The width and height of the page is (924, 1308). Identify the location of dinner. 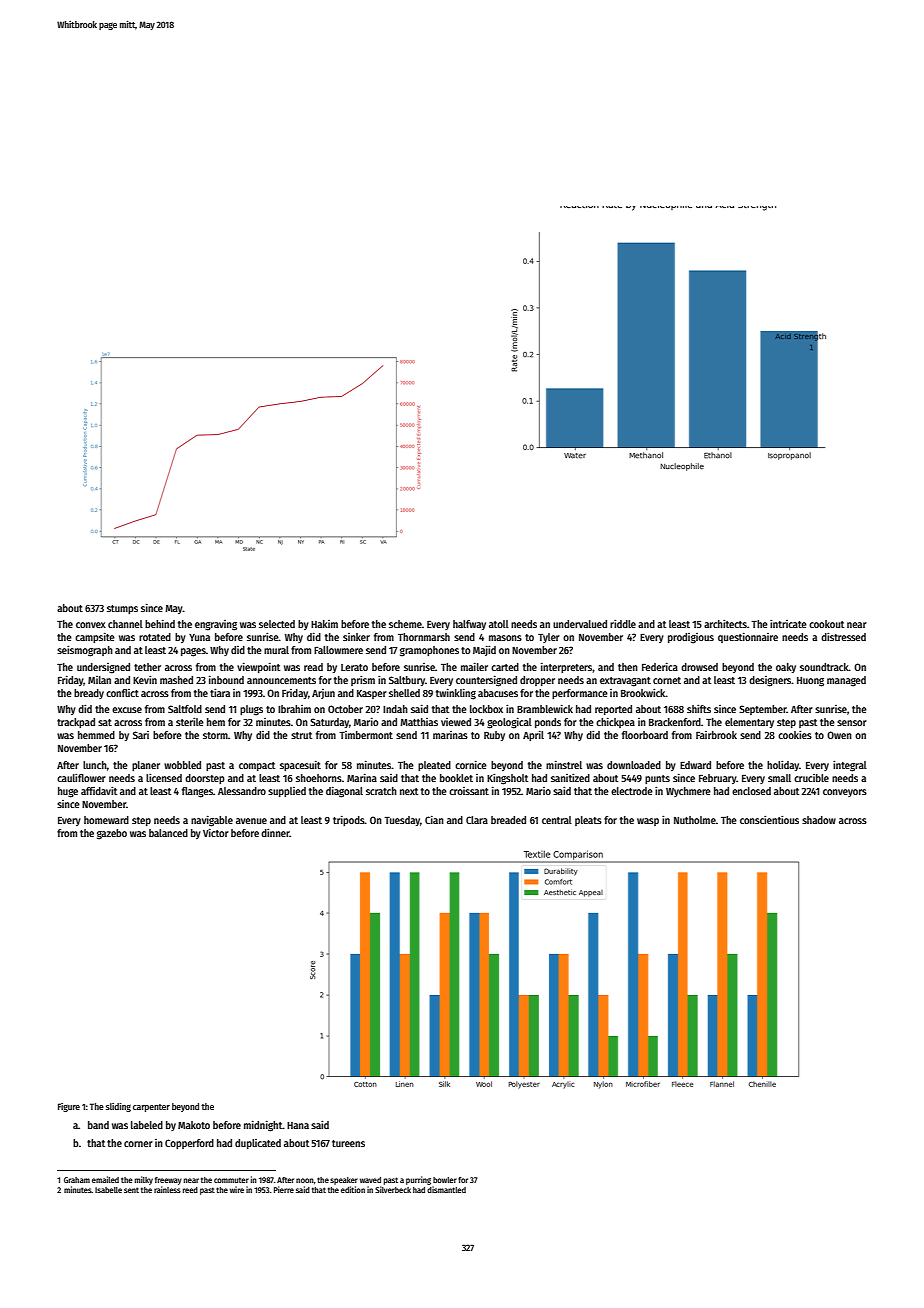
(275, 832).
